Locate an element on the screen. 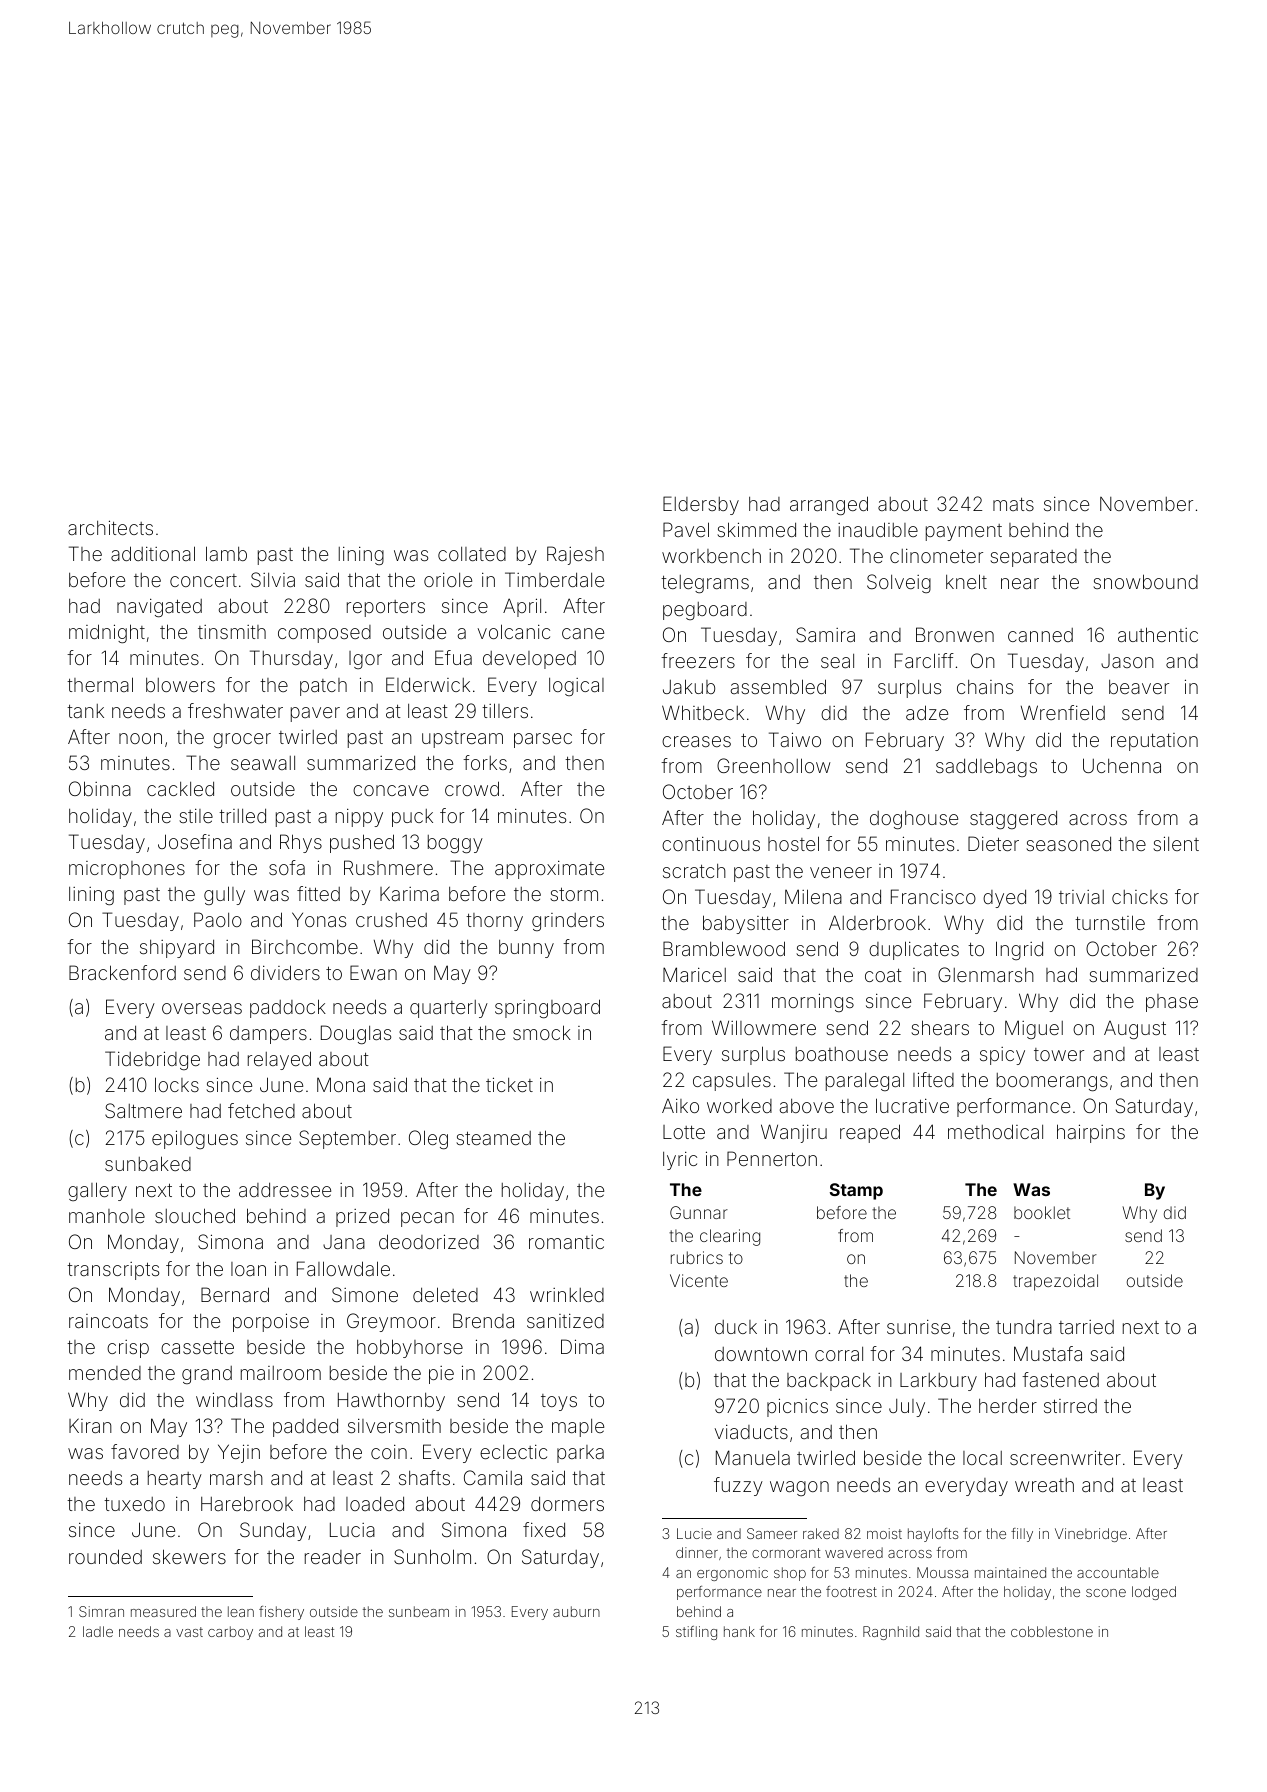 The height and width of the screenshot is (1792, 1267). Uchenna is located at coordinates (1122, 765).
